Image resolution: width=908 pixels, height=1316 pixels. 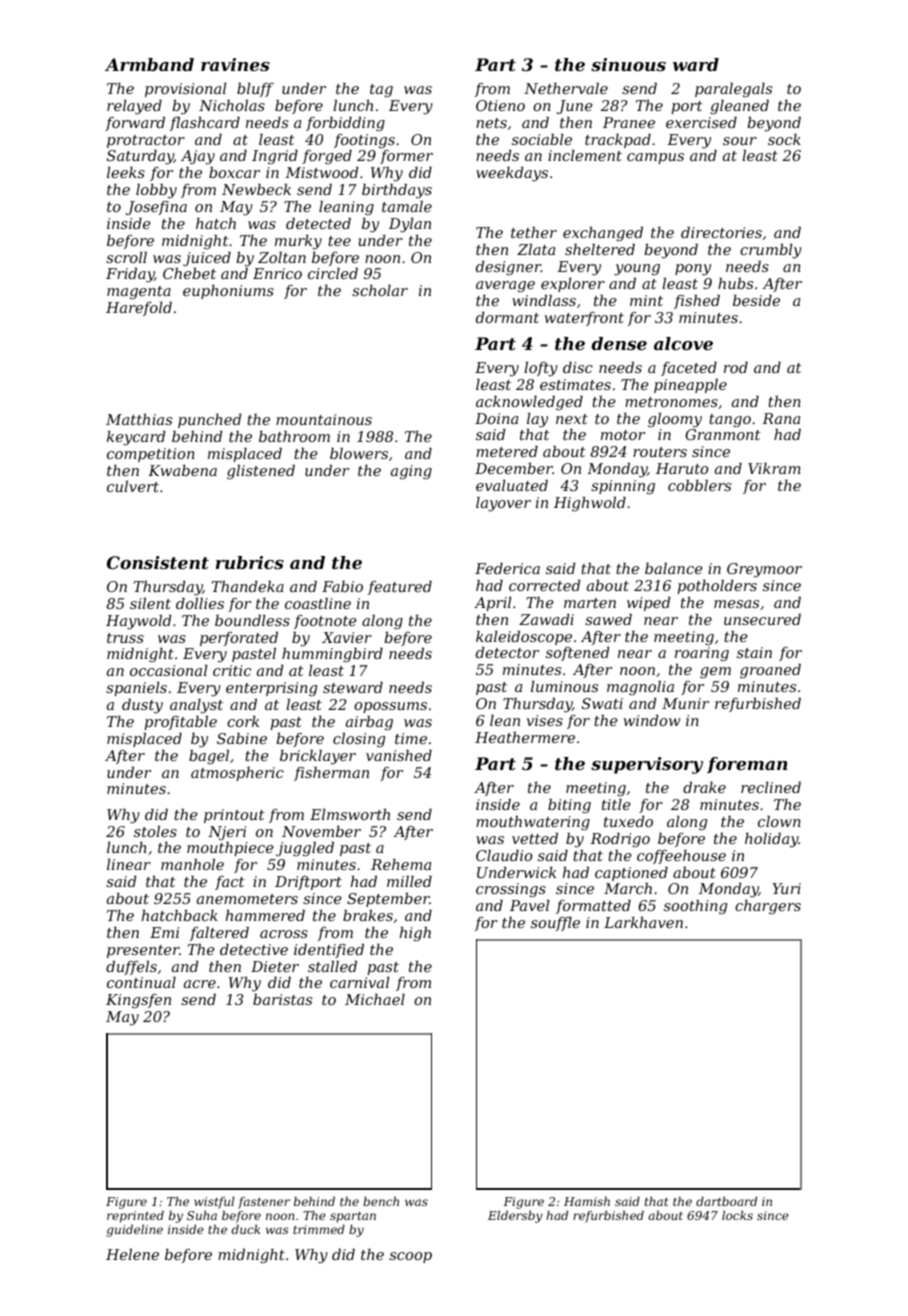 I want to click on scoop, so click(x=410, y=1257).
